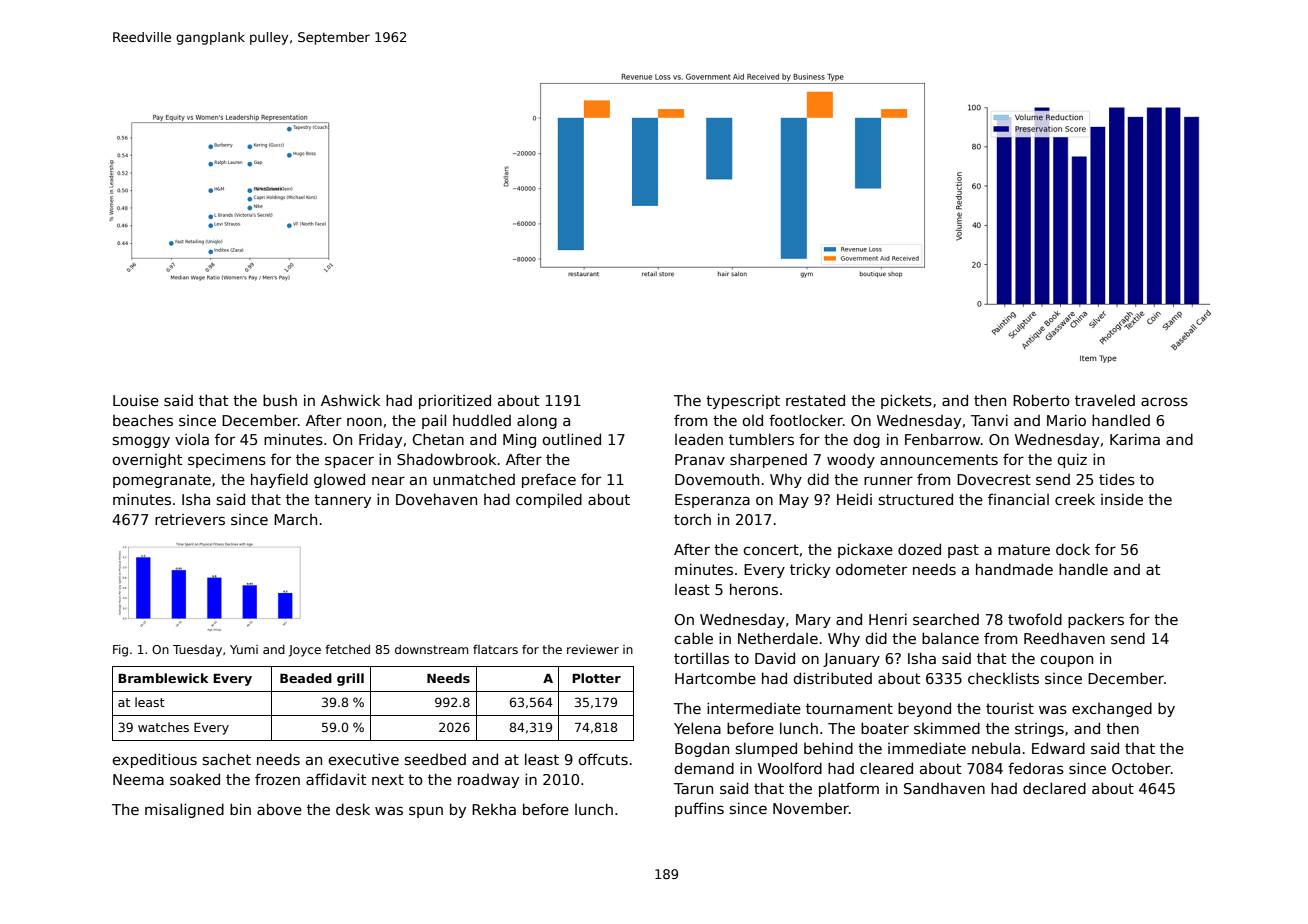  Describe the element at coordinates (227, 460) in the image. I see `specimens` at that location.
